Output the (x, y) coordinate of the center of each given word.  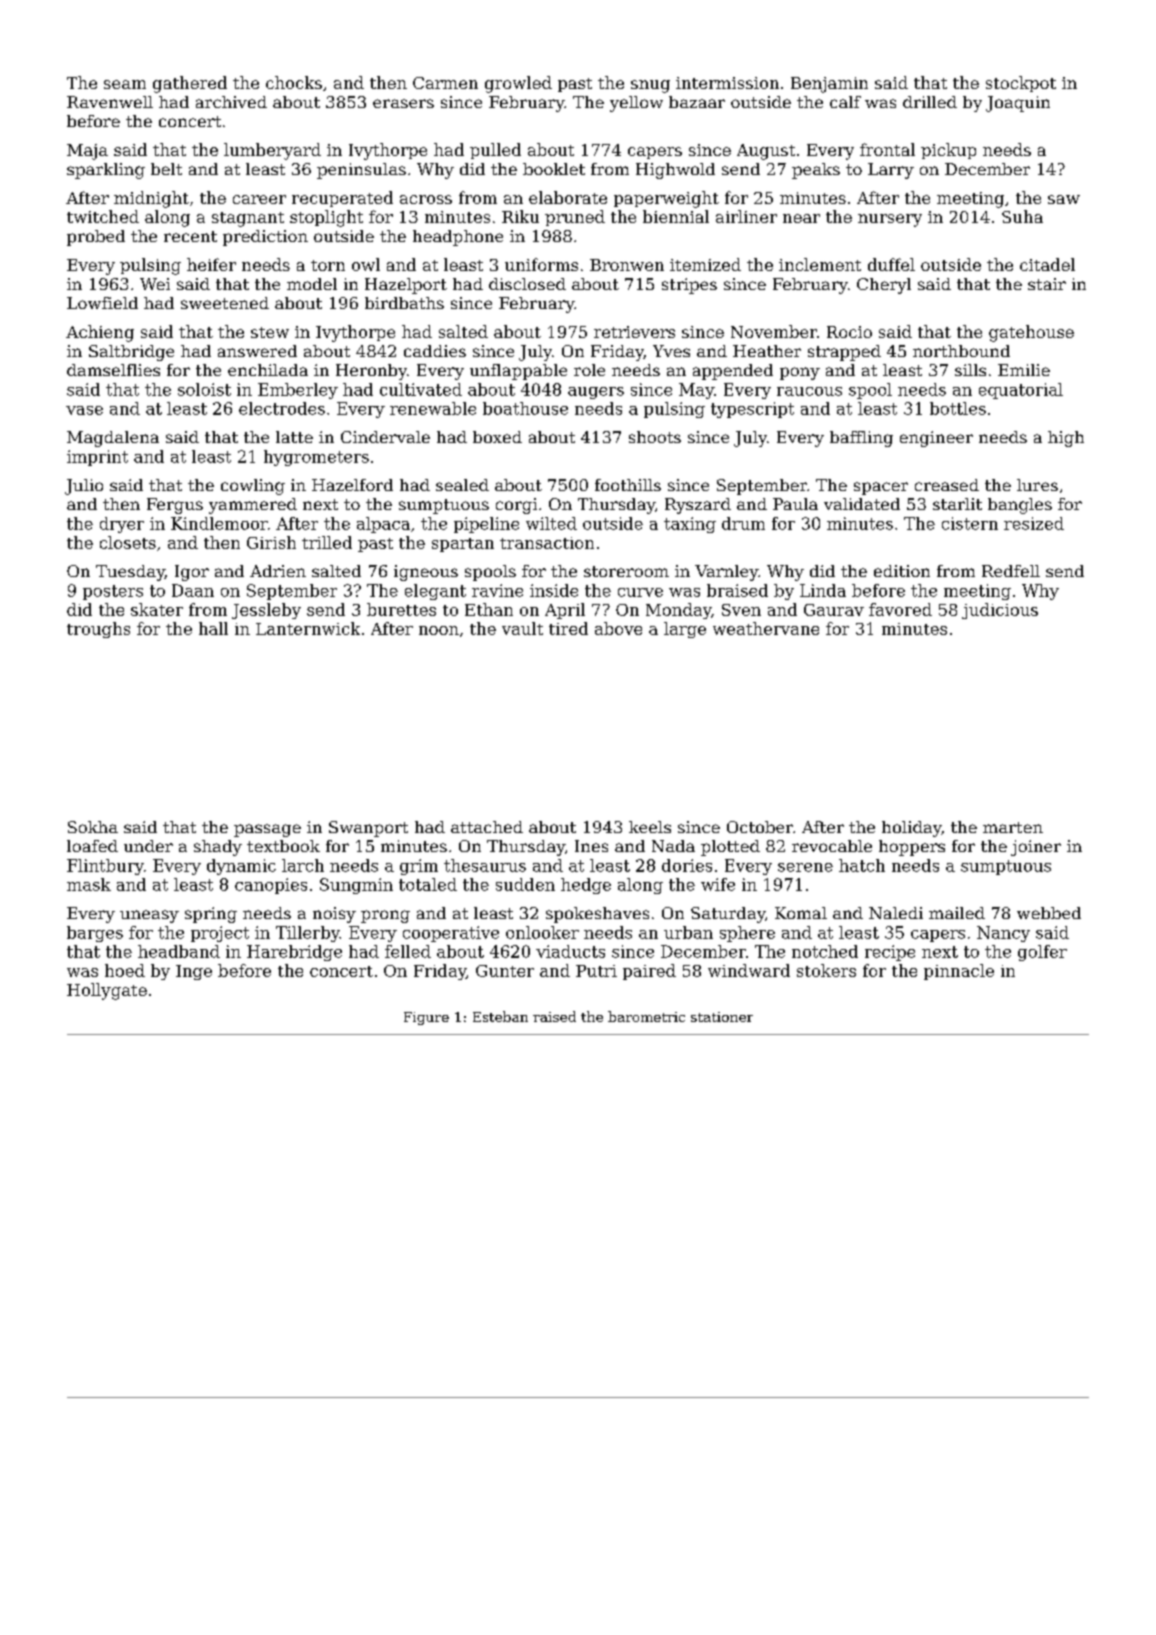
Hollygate (107, 991)
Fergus (175, 506)
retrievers (634, 332)
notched (825, 951)
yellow (636, 104)
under (148, 846)
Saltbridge (131, 353)
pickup (948, 151)
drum (743, 523)
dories (687, 865)
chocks (294, 82)
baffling (861, 439)
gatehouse (1031, 333)
